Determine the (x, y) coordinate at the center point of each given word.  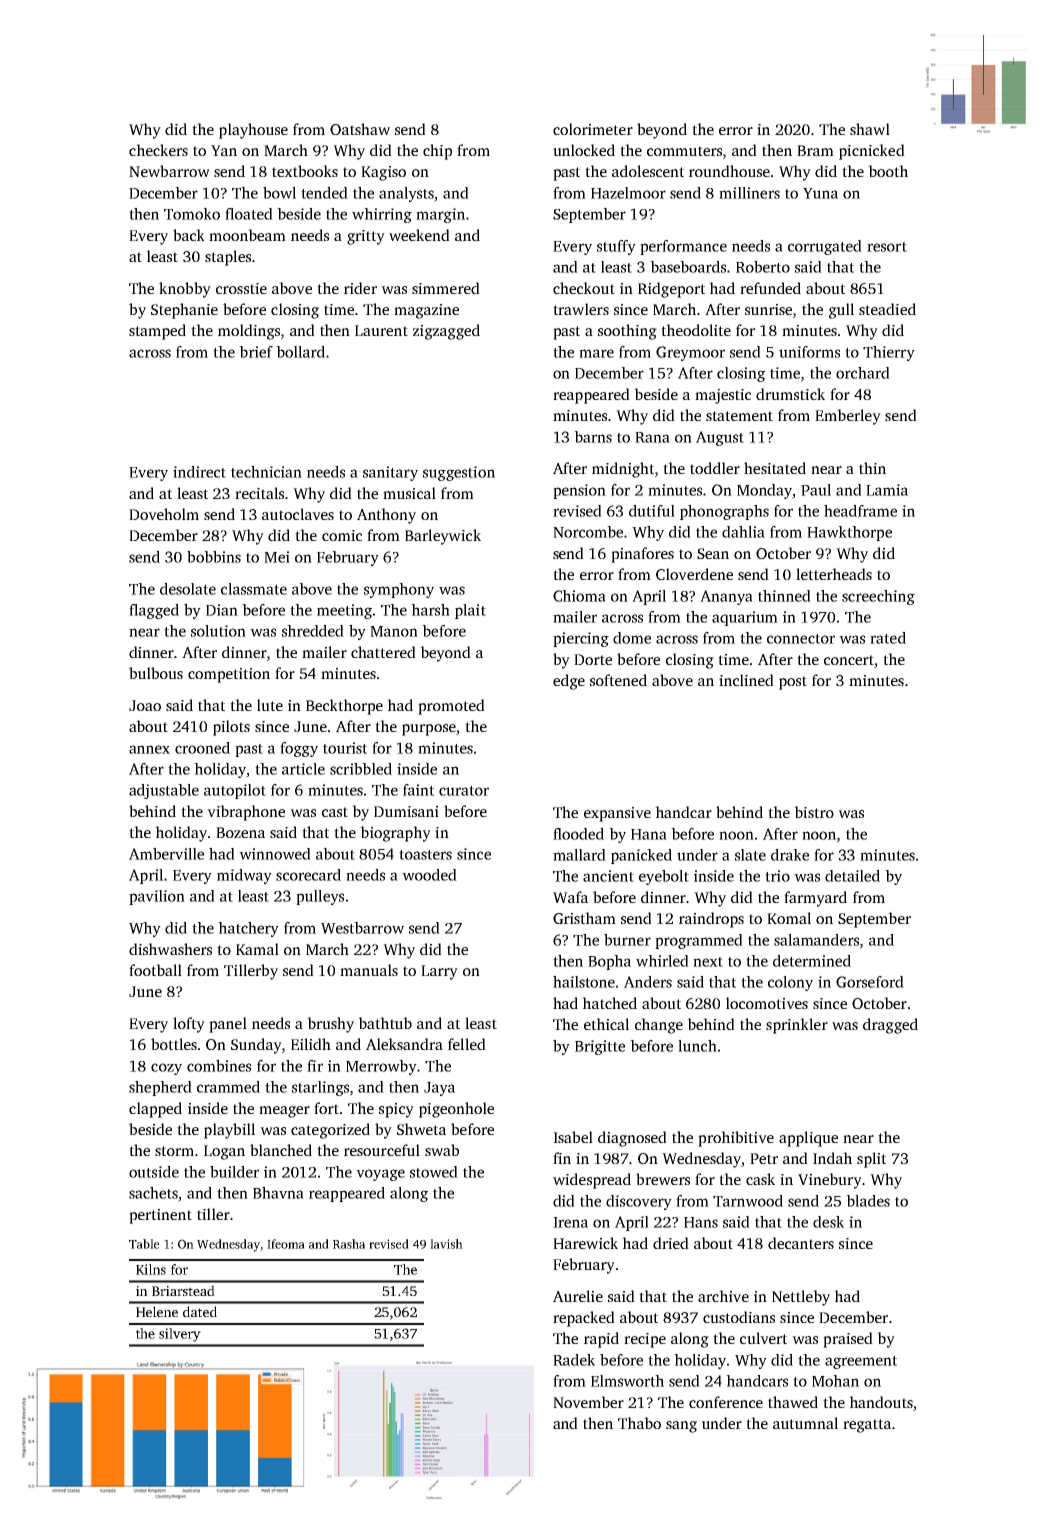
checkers (158, 150)
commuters (684, 151)
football (155, 970)
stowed (434, 1172)
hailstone (584, 982)
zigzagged (446, 332)
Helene (157, 1311)
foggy (299, 749)
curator (464, 791)
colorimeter (593, 129)
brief (256, 352)
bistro (814, 812)
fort (326, 1108)
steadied (887, 309)
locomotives (767, 1003)
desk (828, 1222)
